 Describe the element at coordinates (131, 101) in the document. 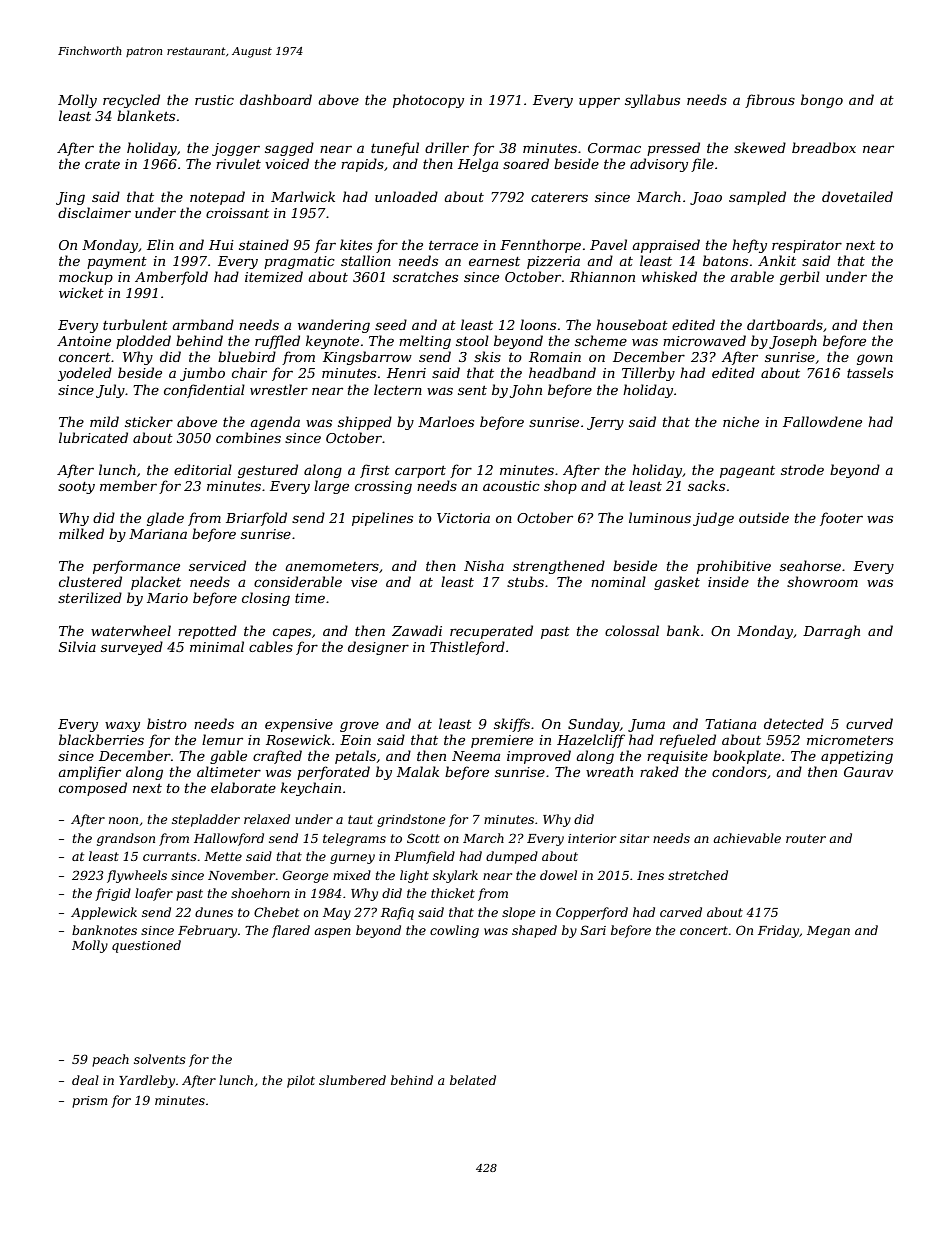

I see `recycled` at that location.
